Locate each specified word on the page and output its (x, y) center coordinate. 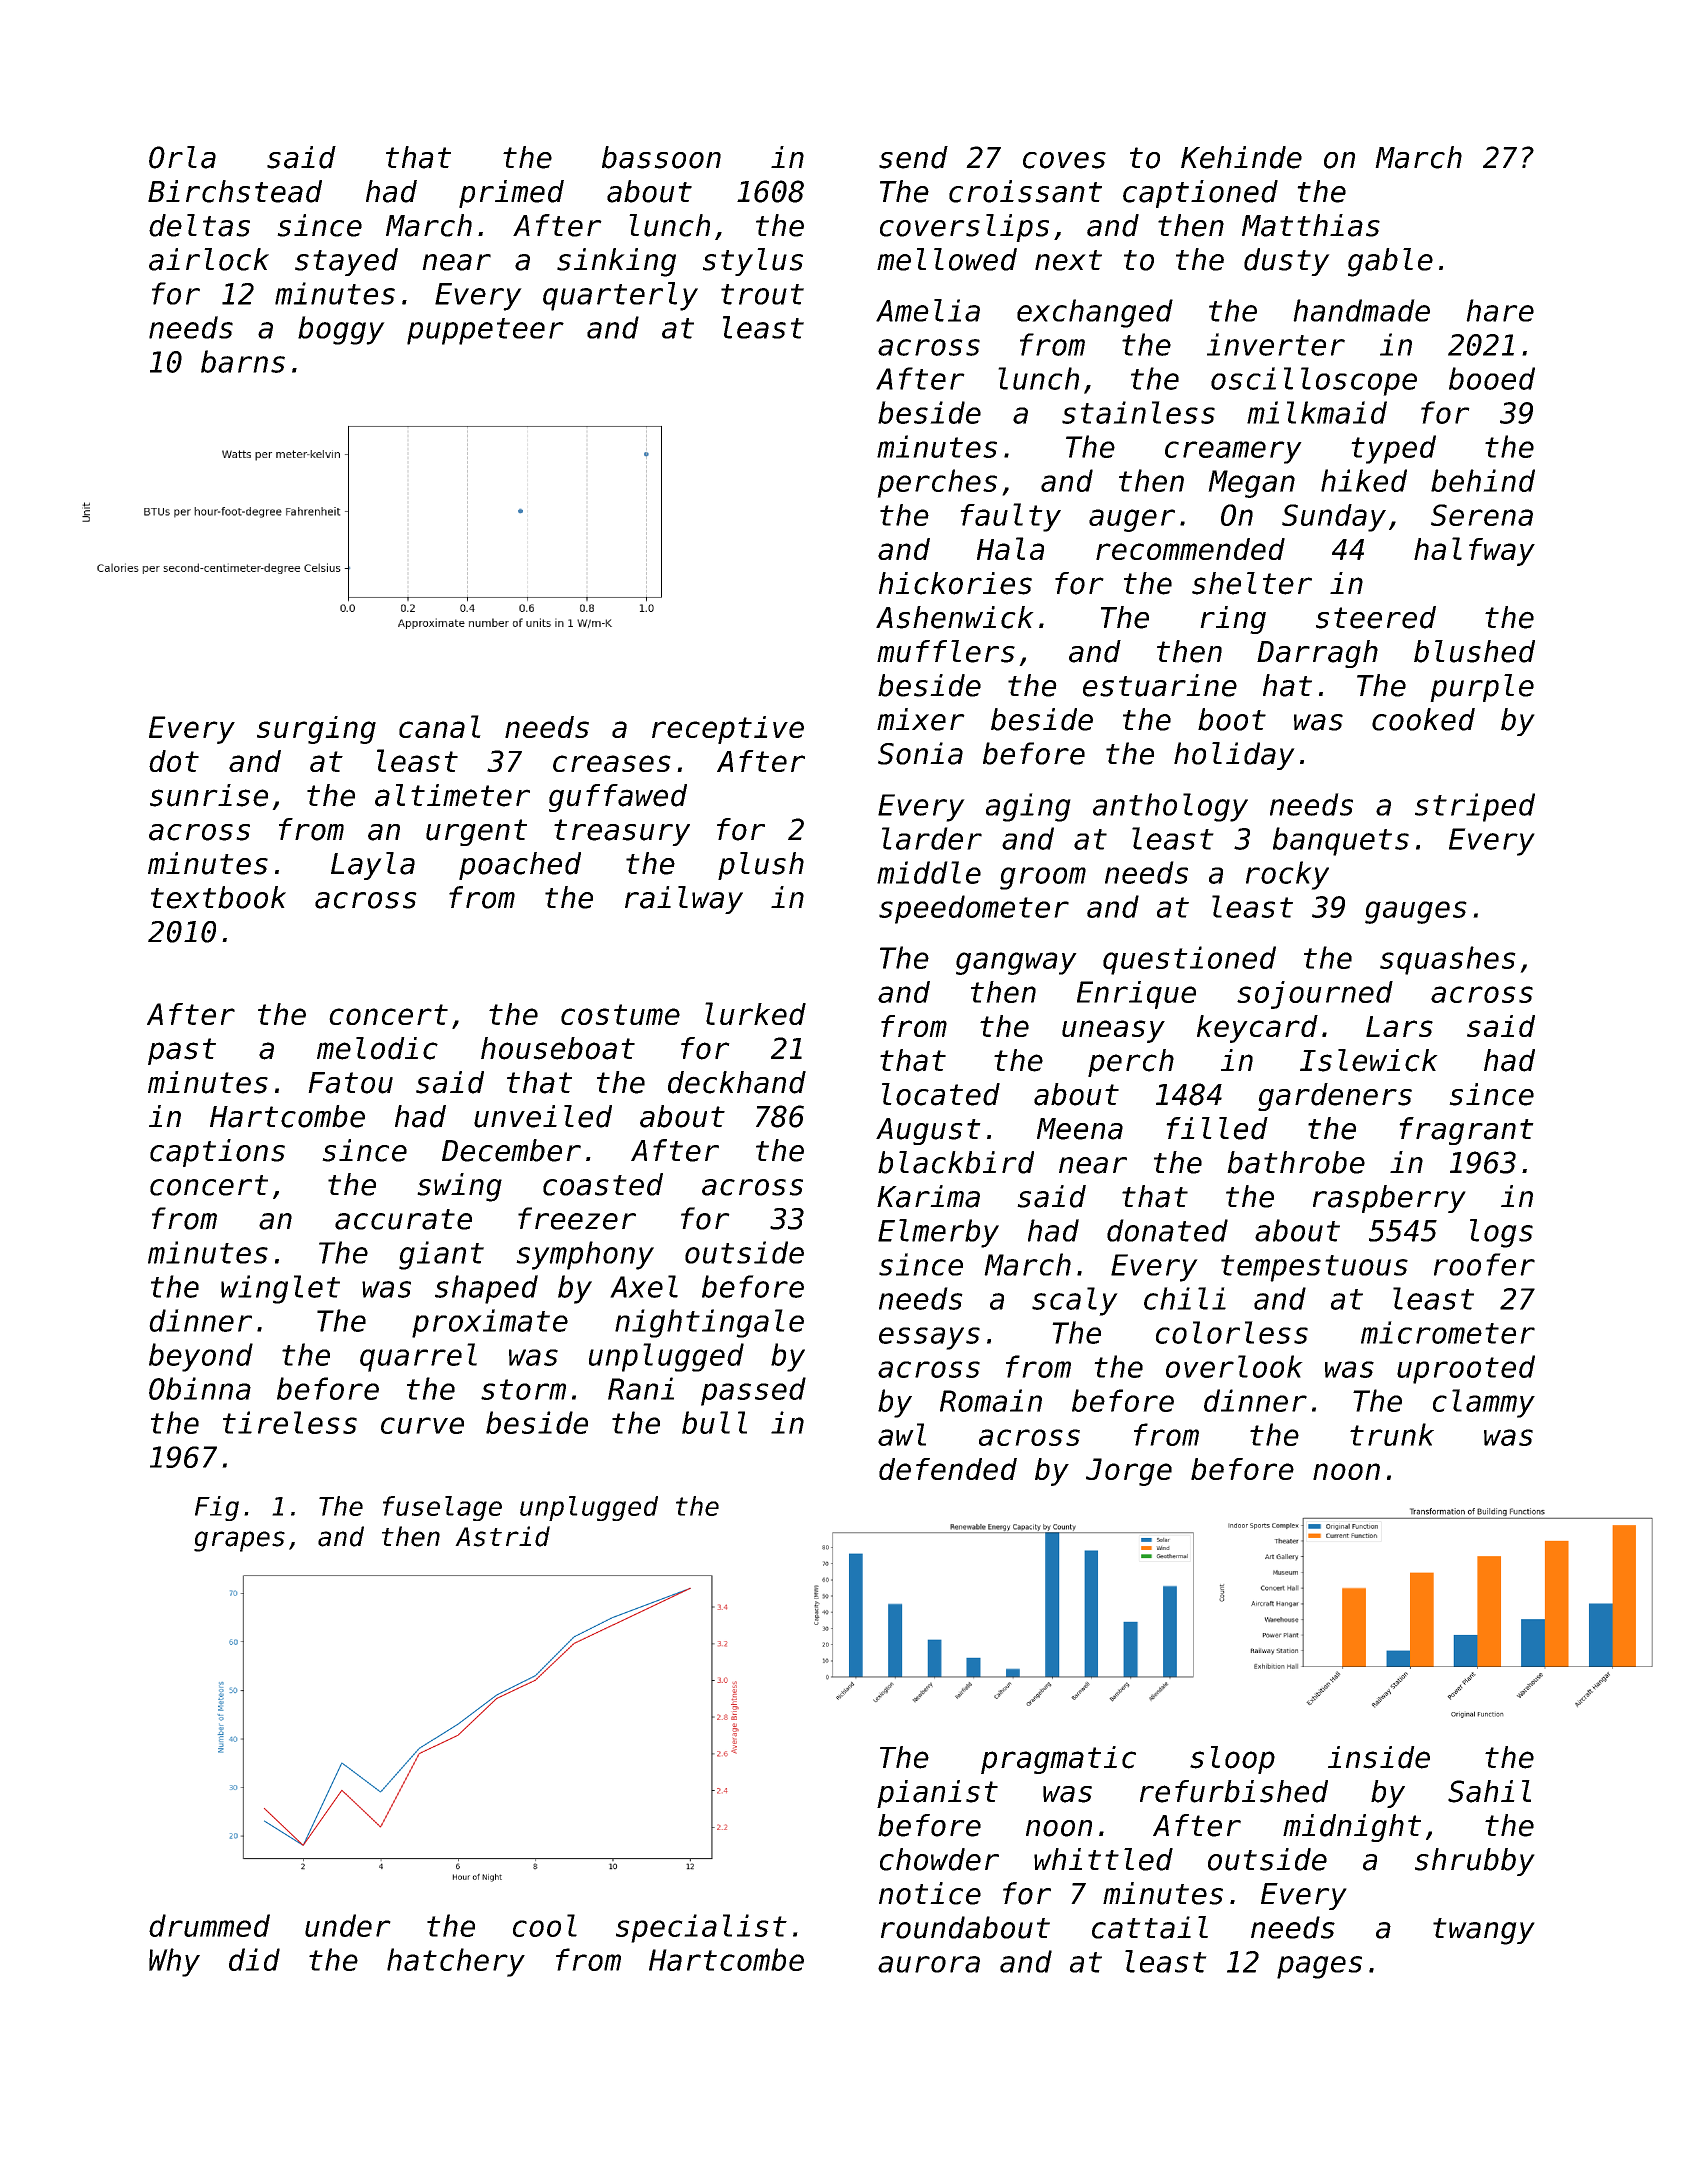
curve (422, 1425)
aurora (929, 1964)
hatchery (456, 1962)
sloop (1232, 1760)
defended (948, 1469)
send (913, 157)
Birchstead (235, 191)
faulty (1010, 517)
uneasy (1113, 1031)
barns (243, 361)
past (182, 1051)
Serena (1482, 515)
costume (620, 1014)
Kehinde (1241, 157)
